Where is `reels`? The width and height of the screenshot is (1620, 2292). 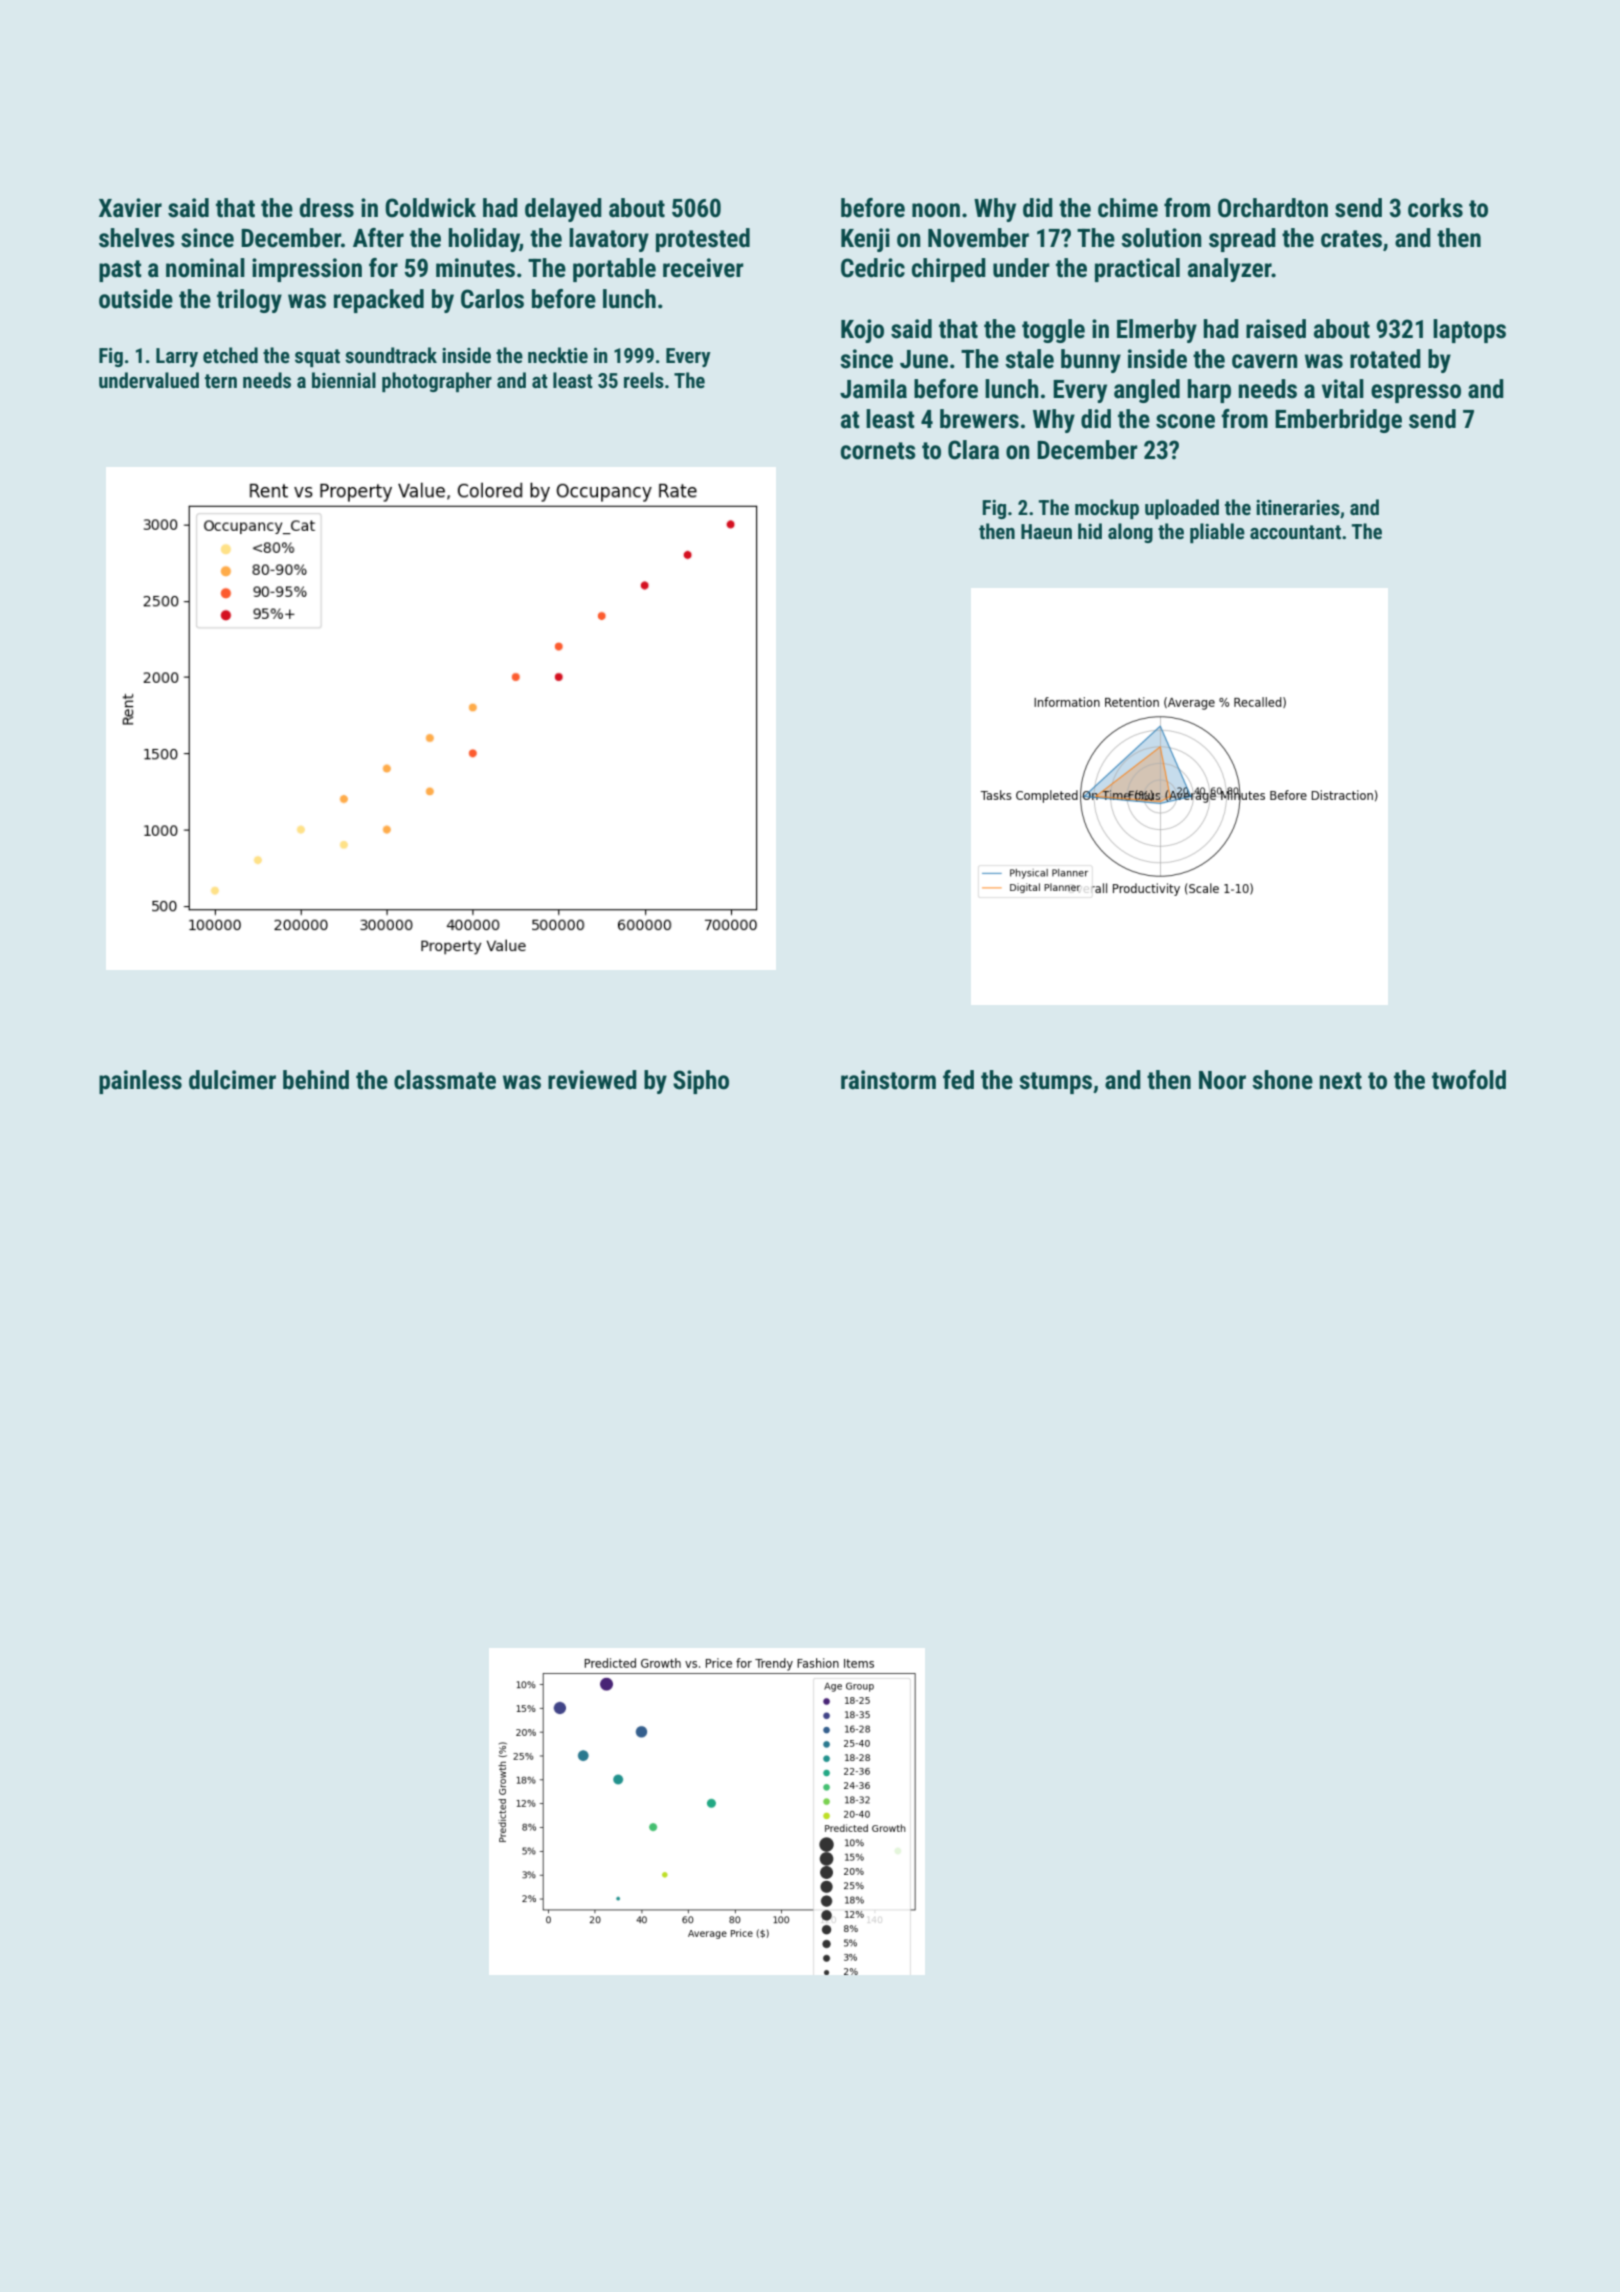 reels is located at coordinates (644, 380).
